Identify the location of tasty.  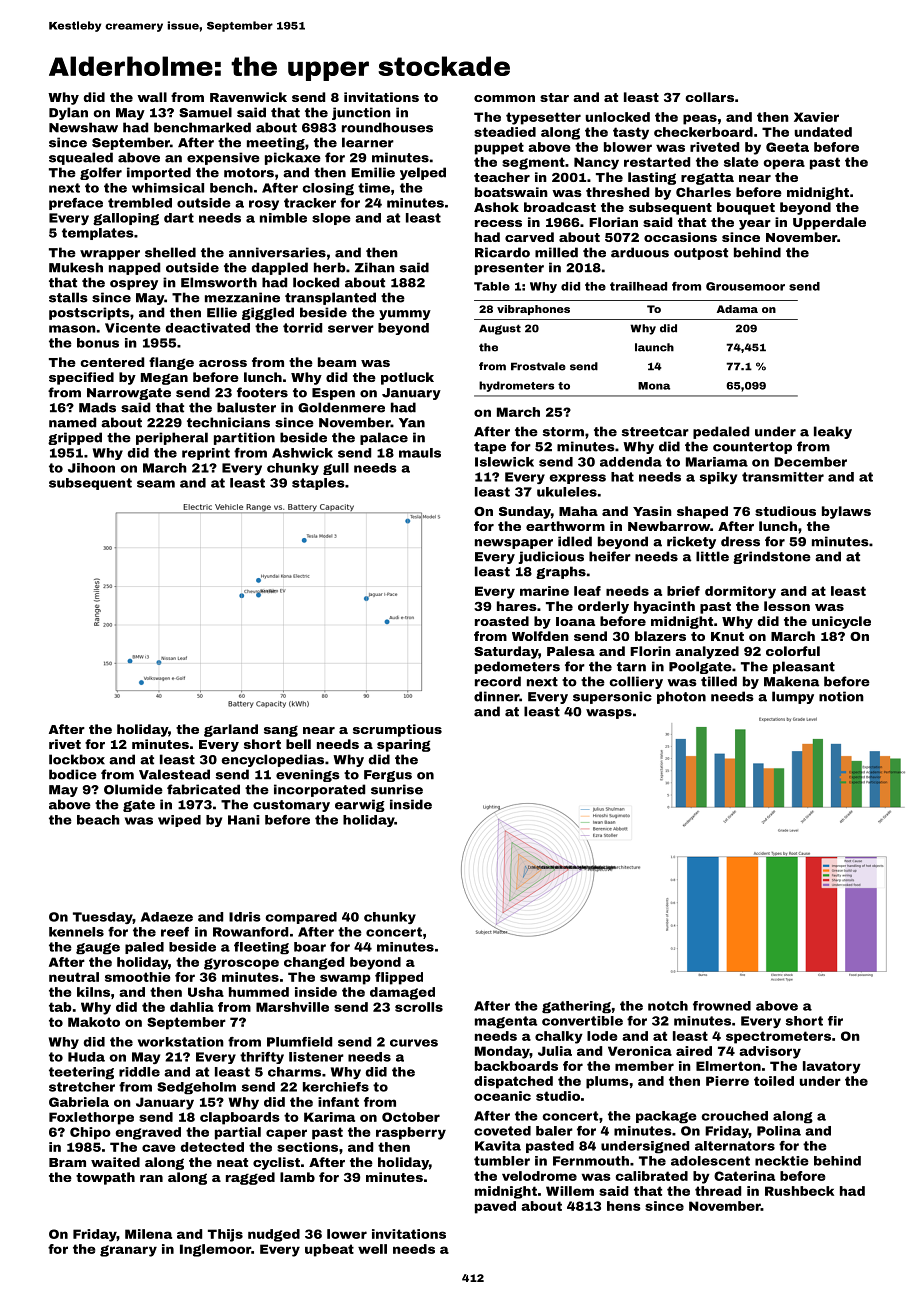
(631, 133).
